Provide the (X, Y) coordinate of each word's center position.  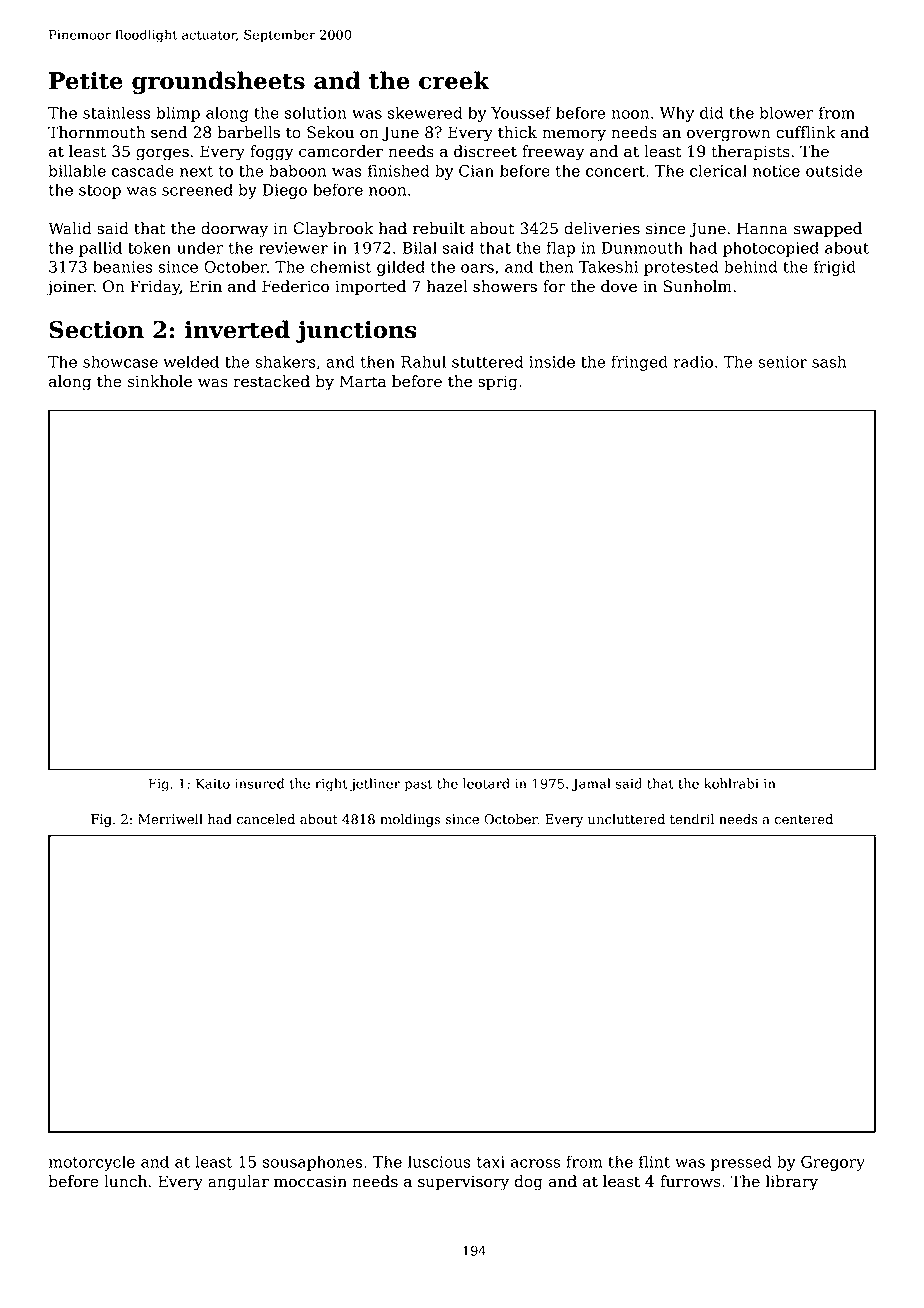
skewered (425, 112)
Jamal (591, 785)
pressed (741, 1163)
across (535, 1163)
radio (693, 361)
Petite (86, 81)
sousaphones (312, 1163)
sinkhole (159, 381)
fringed (639, 363)
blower (787, 112)
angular (238, 1183)
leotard (486, 783)
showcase (120, 361)
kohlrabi (731, 783)
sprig (498, 383)
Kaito (213, 783)
